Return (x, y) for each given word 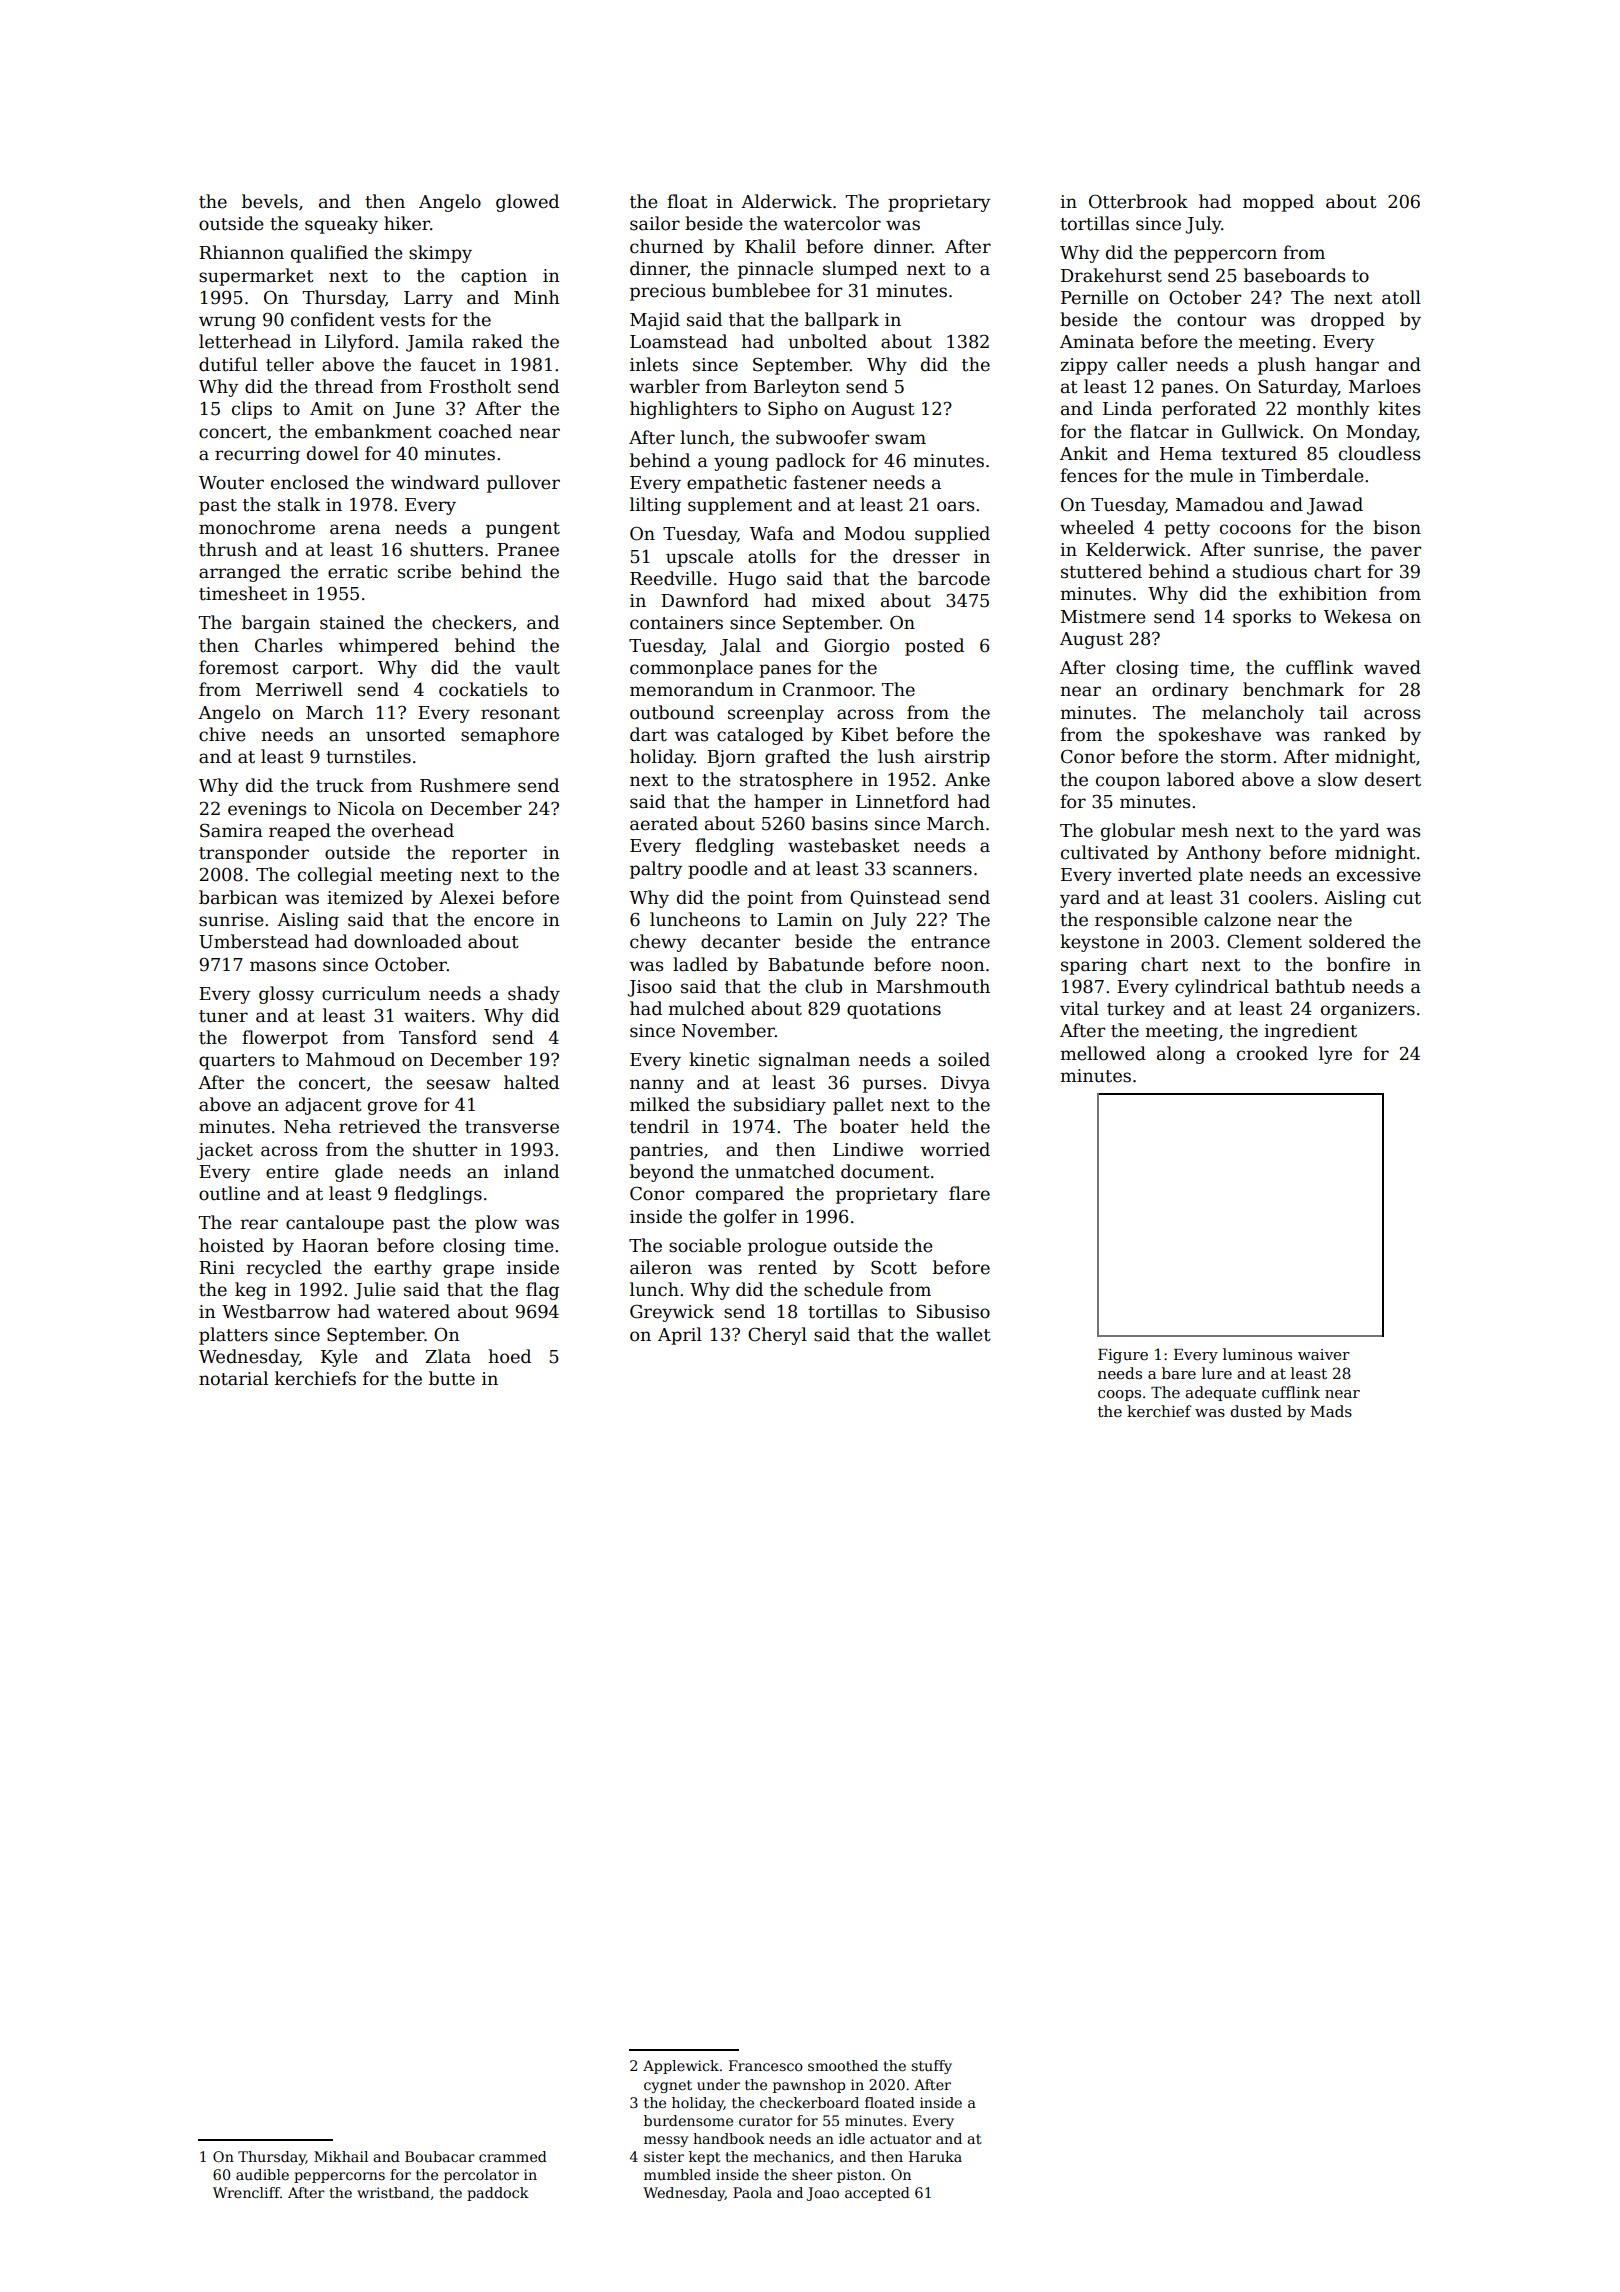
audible (262, 2174)
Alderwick (786, 201)
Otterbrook (1138, 201)
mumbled (677, 2174)
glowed (527, 203)
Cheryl (777, 1336)
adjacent (323, 1106)
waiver (1324, 1354)
